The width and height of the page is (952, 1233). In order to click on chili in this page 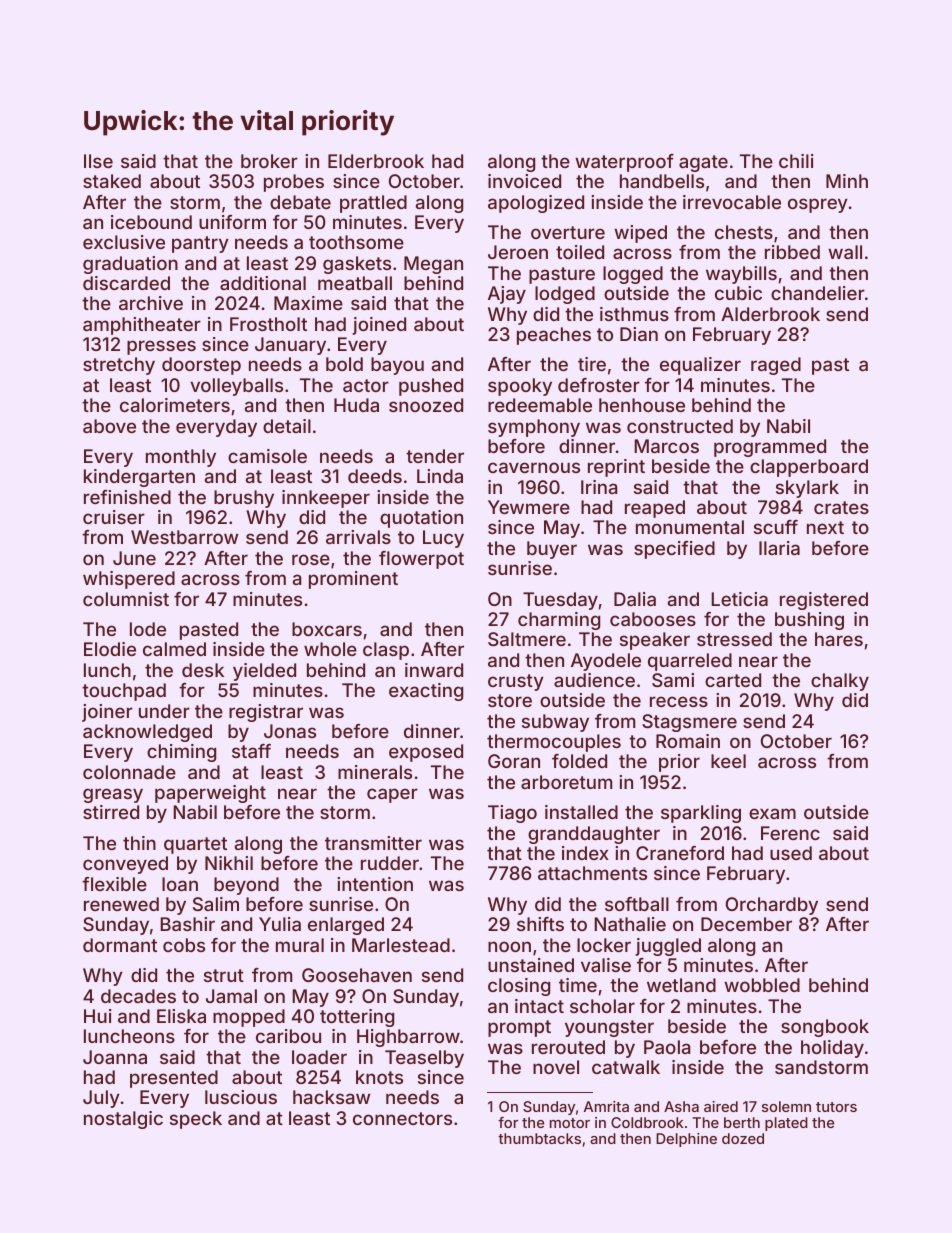, I will do `click(796, 161)`.
